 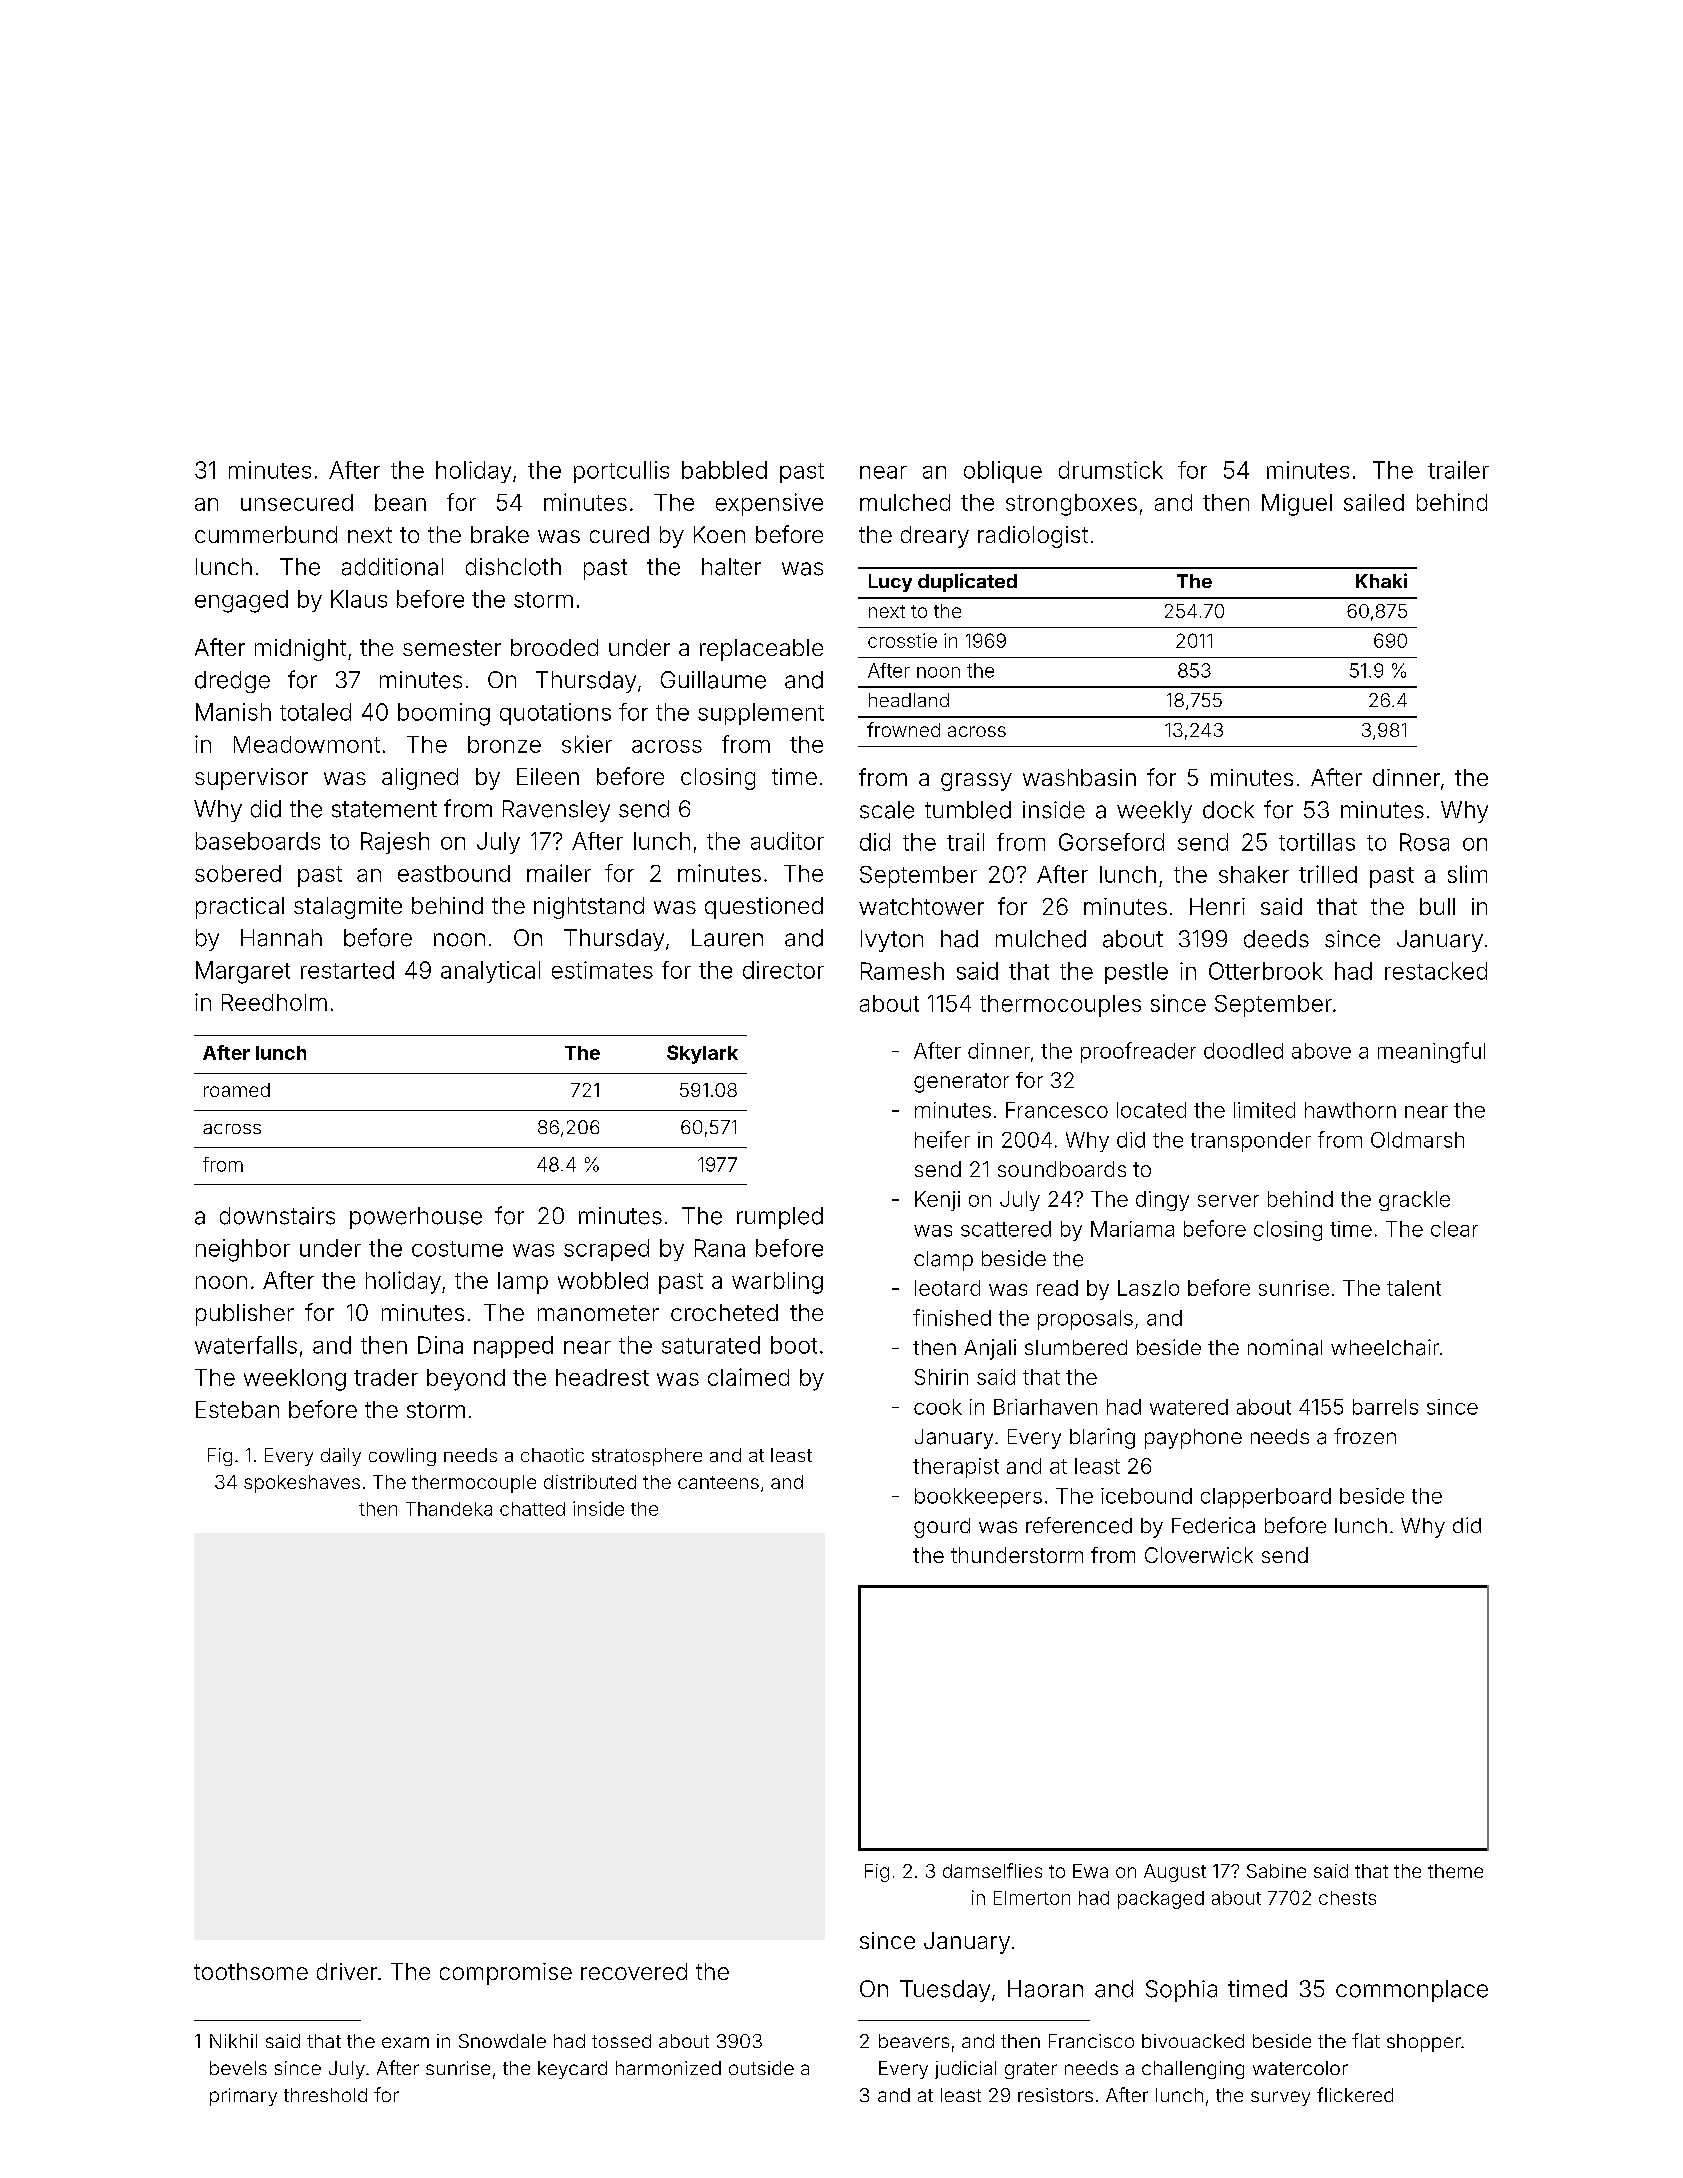 I want to click on Khaki, so click(x=1381, y=580).
